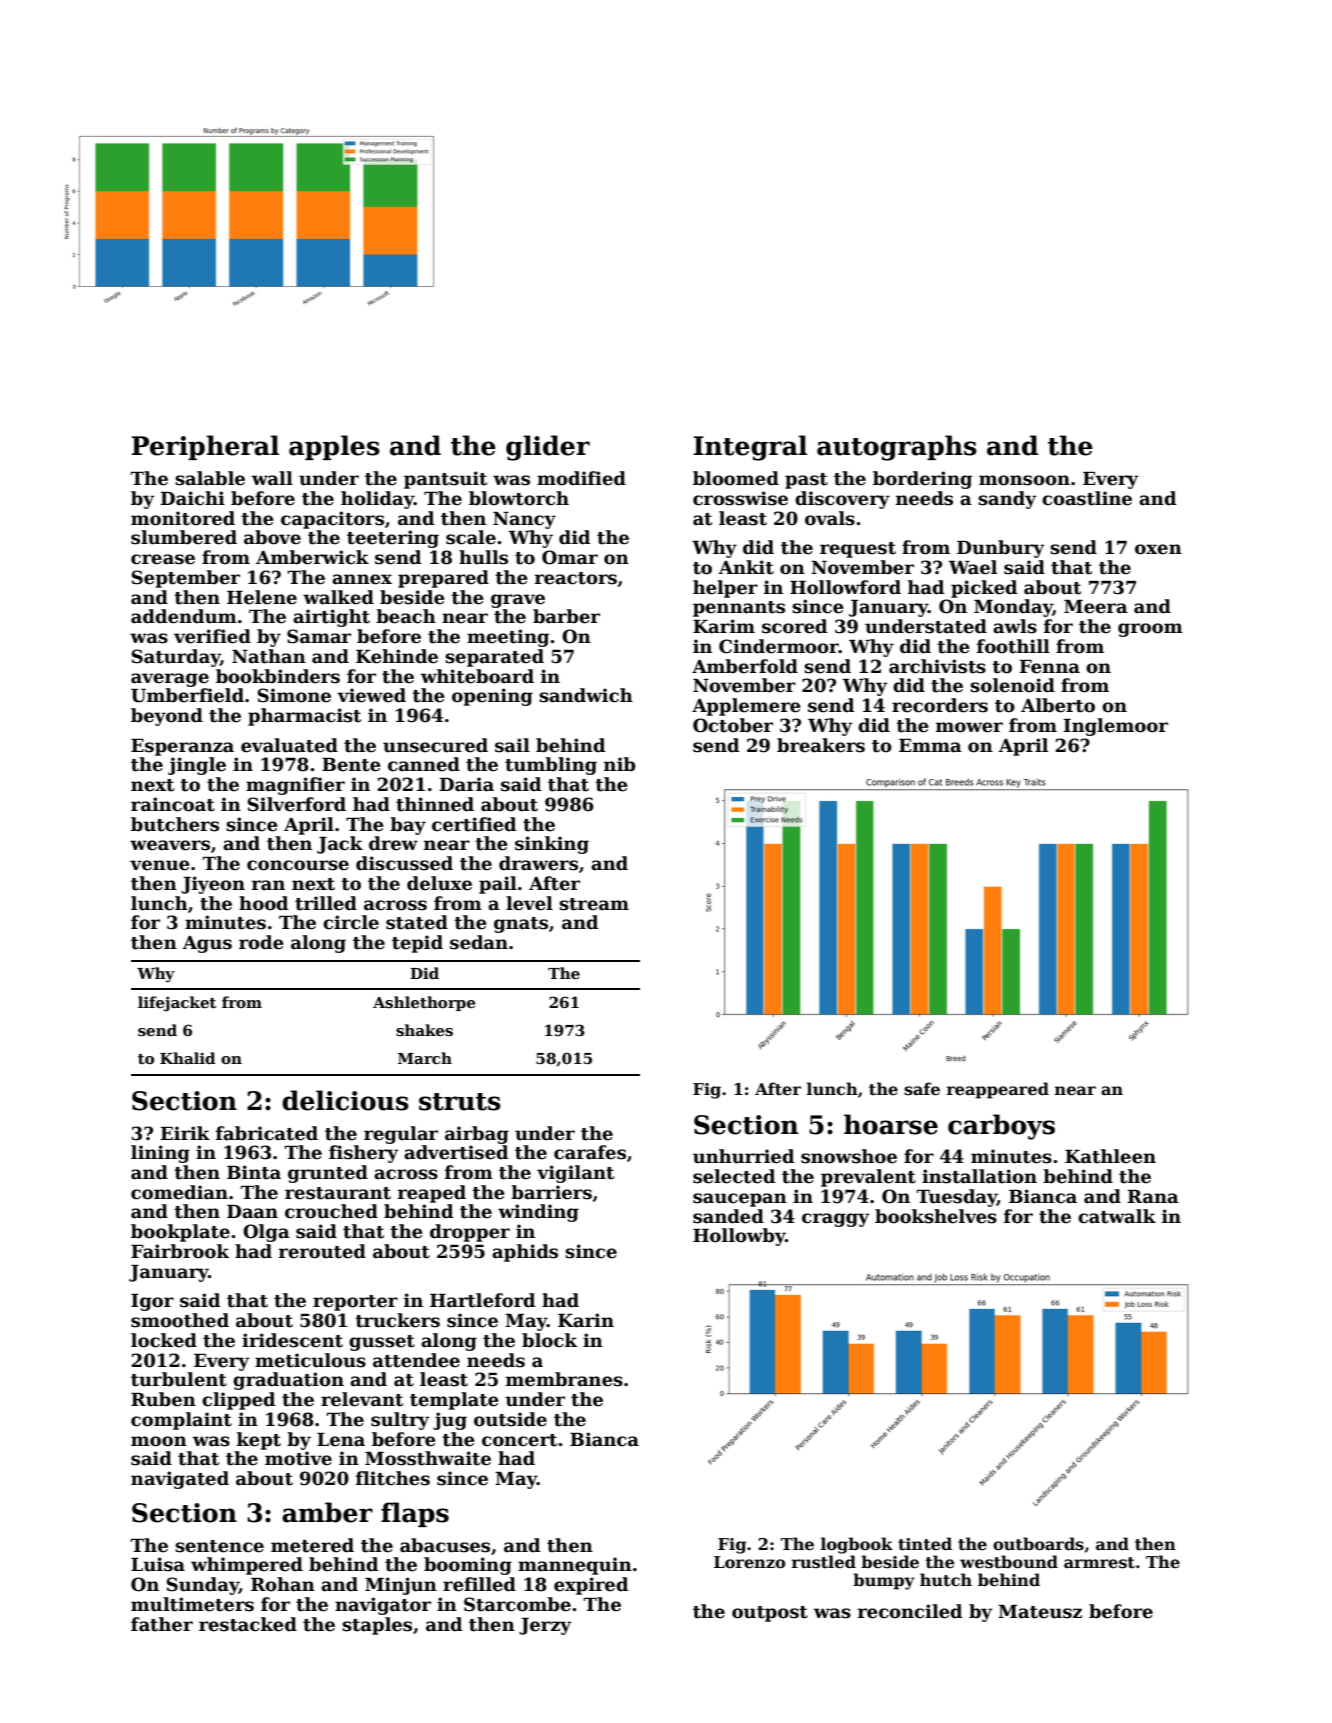 This page has height=1723, width=1332. Describe the element at coordinates (445, 1545) in the page. I see `abacuses` at that location.
